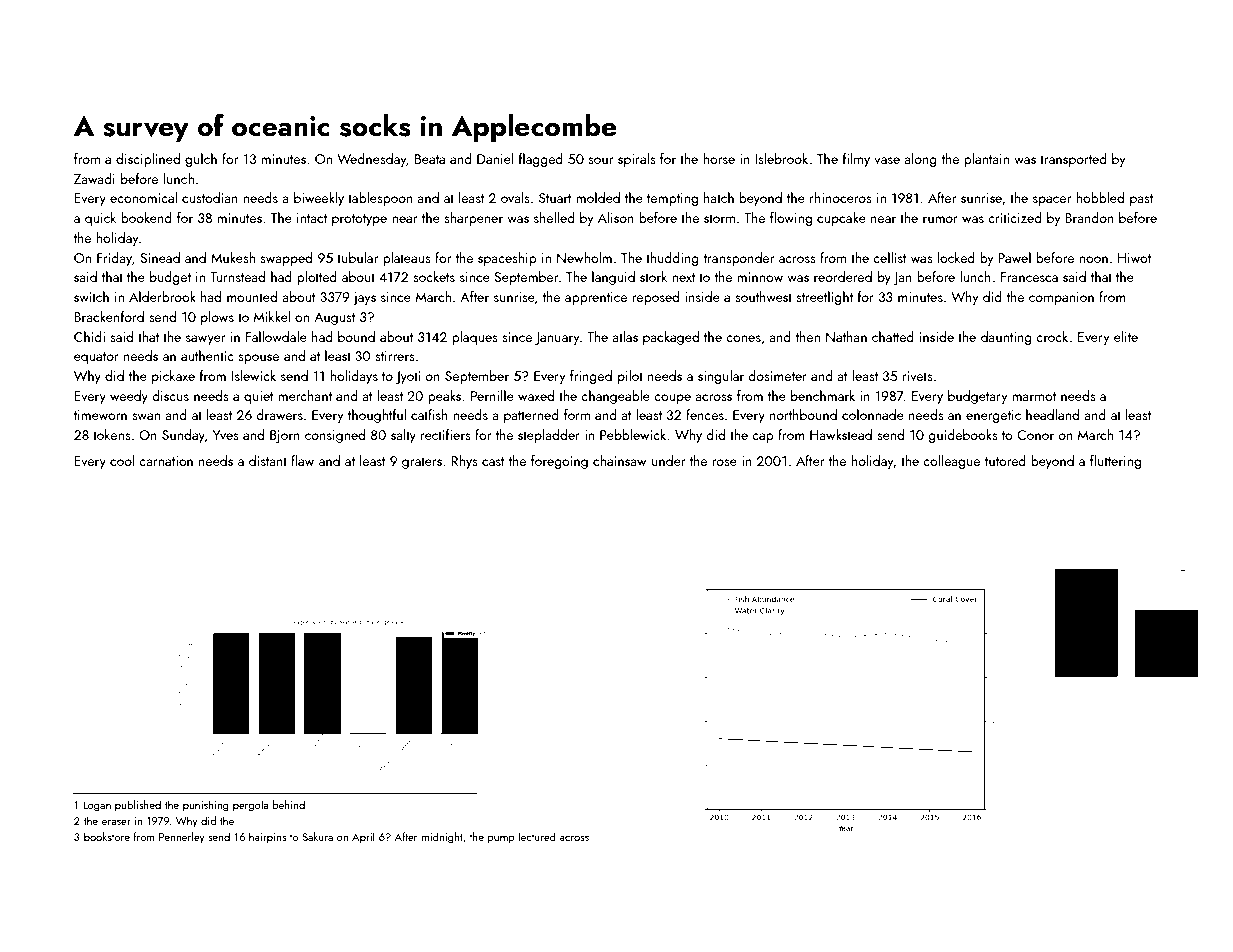 The image size is (1233, 952). Describe the element at coordinates (473, 219) in the screenshot. I see `sharpener` at that location.
